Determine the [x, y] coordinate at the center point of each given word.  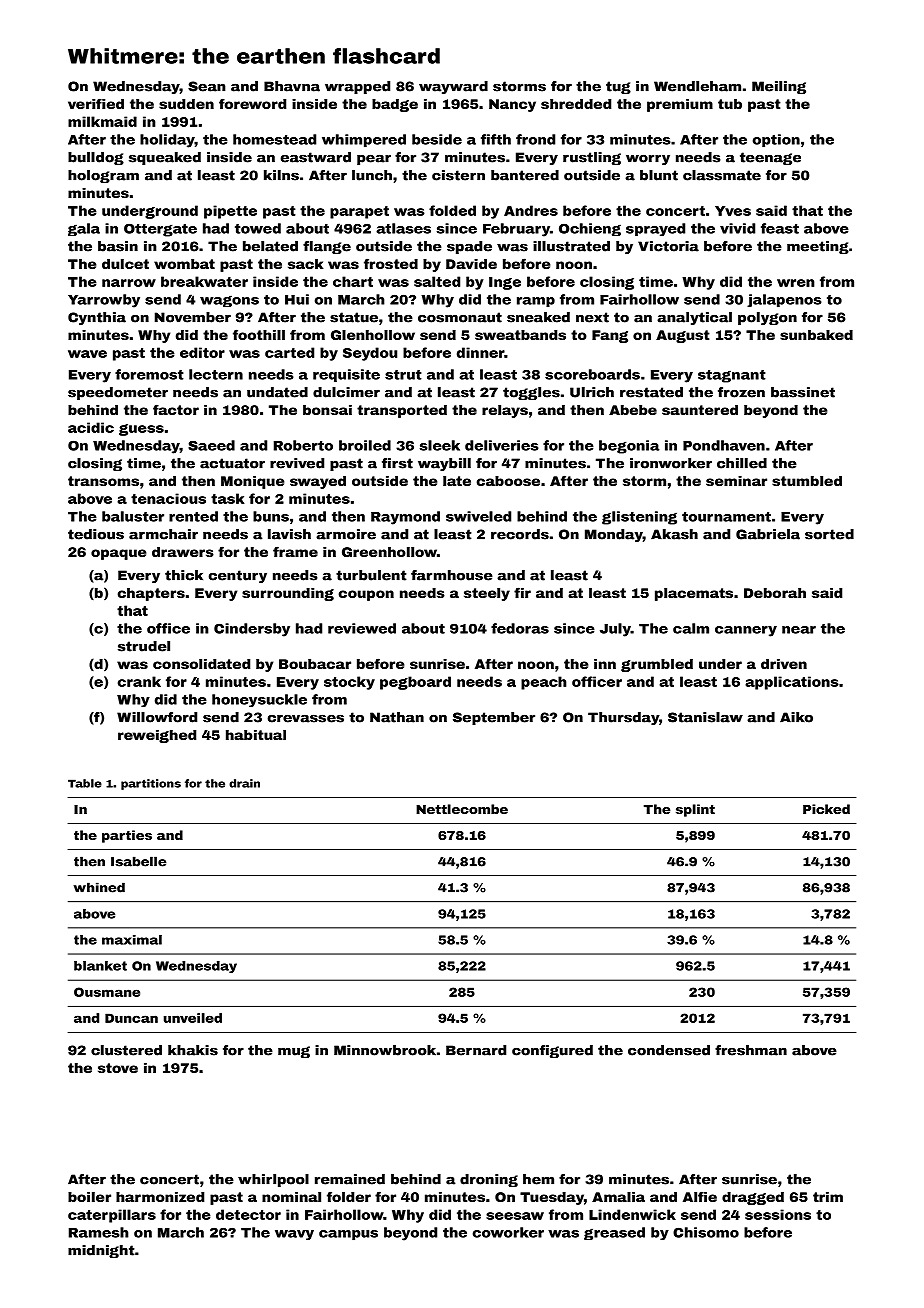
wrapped [357, 87]
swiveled [478, 516]
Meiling [779, 87]
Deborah [775, 593]
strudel [144, 646]
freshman [751, 1050]
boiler [89, 1197]
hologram [103, 176]
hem [538, 1179]
